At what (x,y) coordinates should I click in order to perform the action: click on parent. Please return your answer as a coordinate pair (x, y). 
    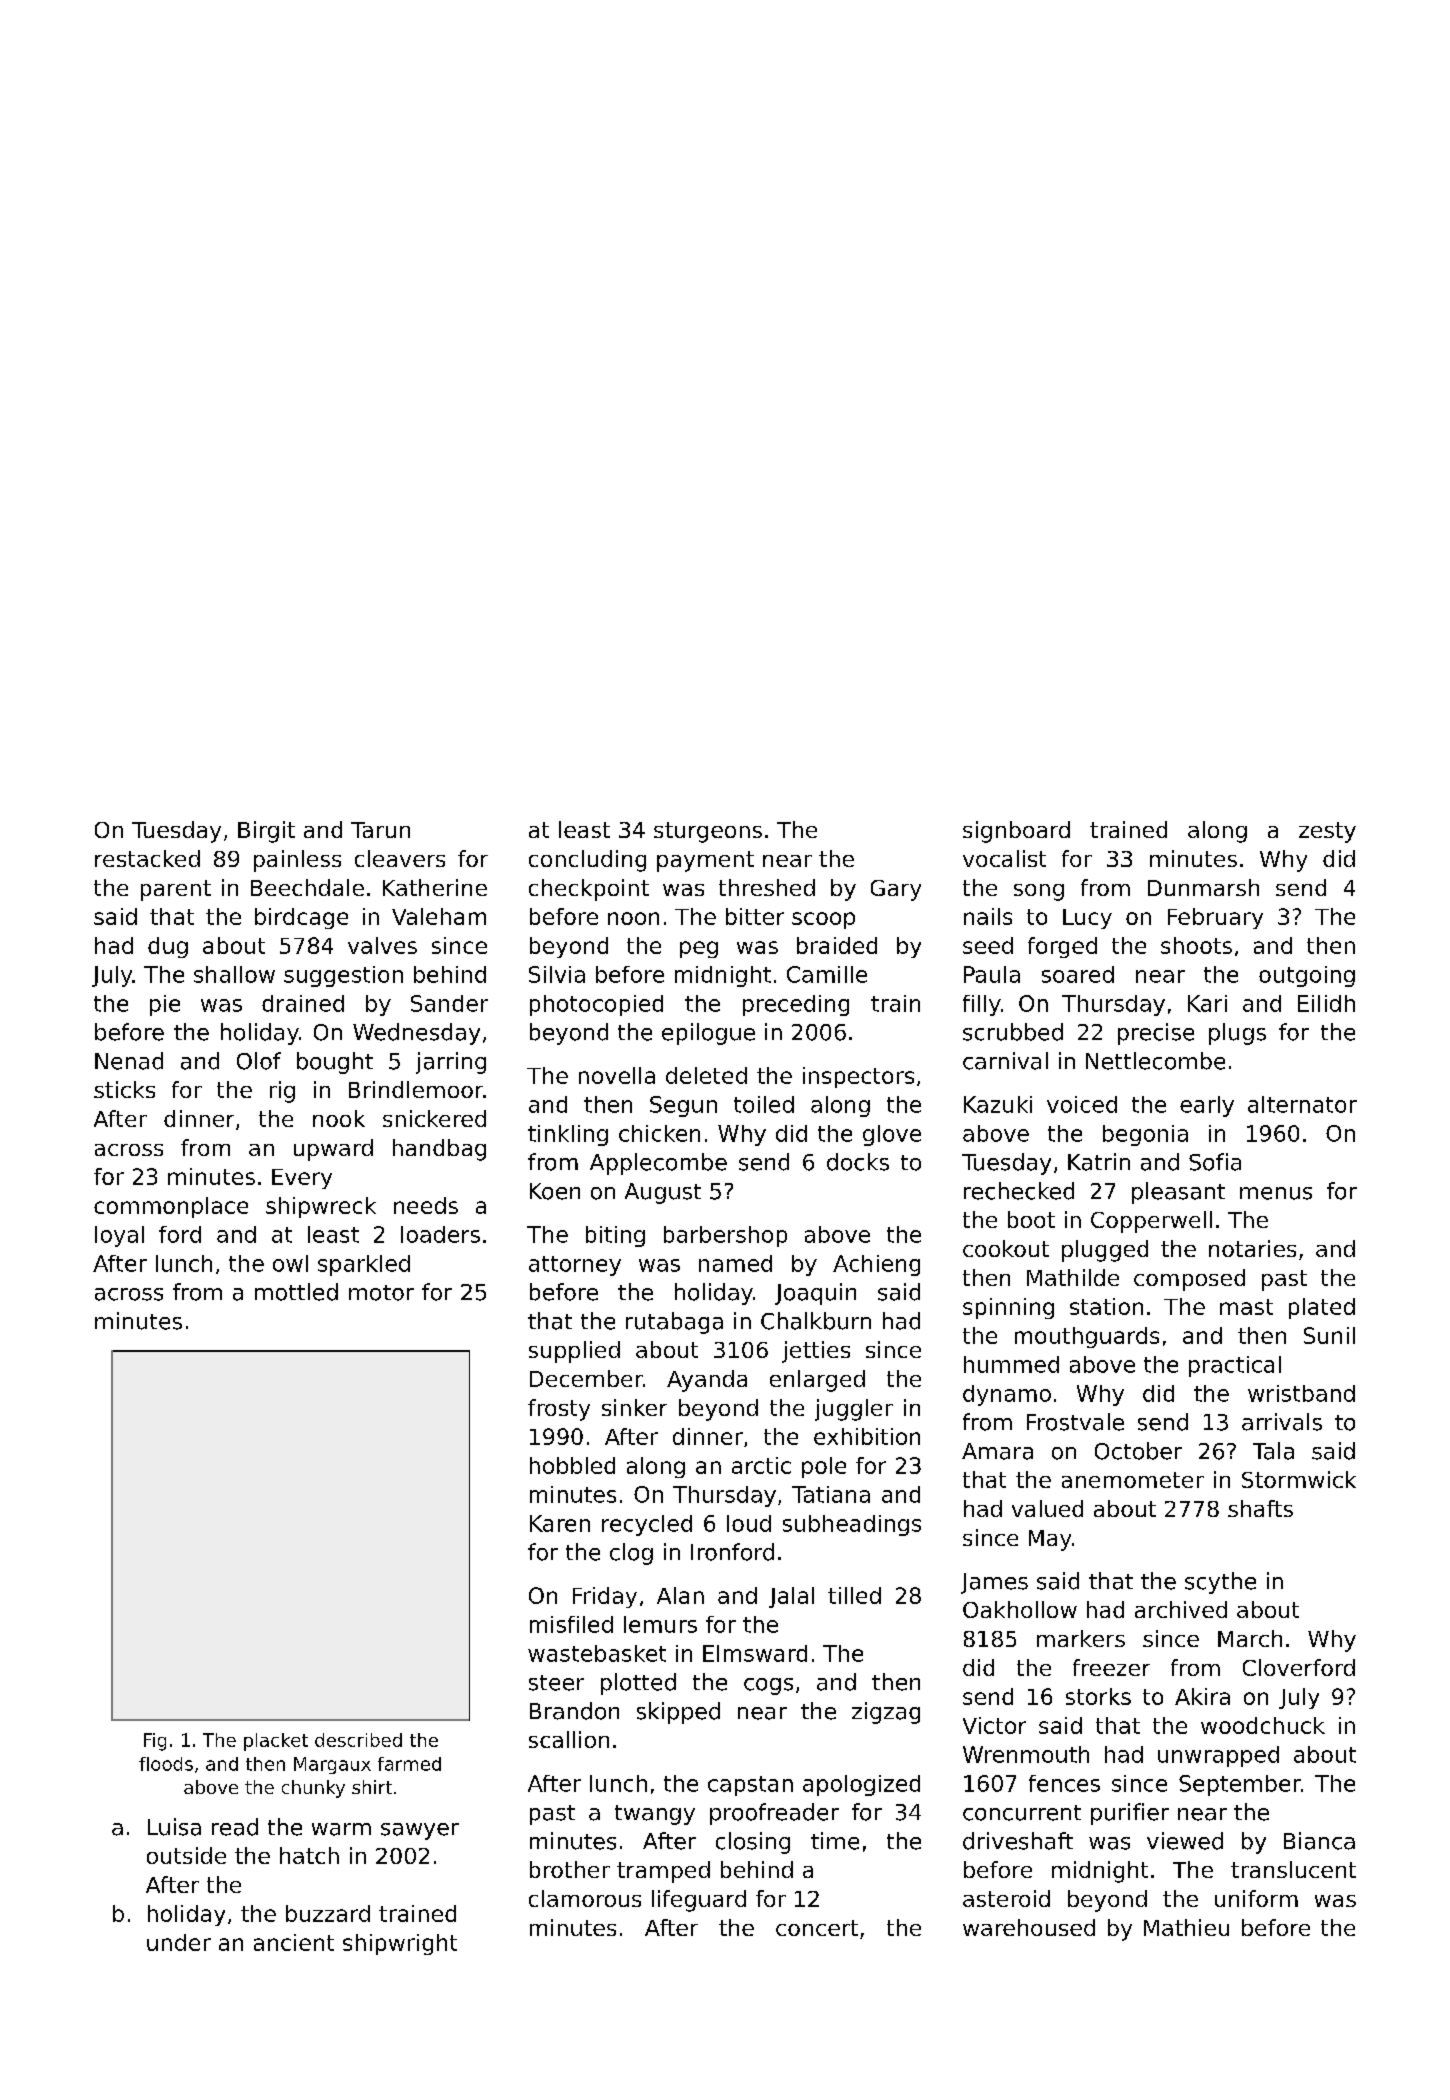
    Looking at the image, I should click on (176, 890).
